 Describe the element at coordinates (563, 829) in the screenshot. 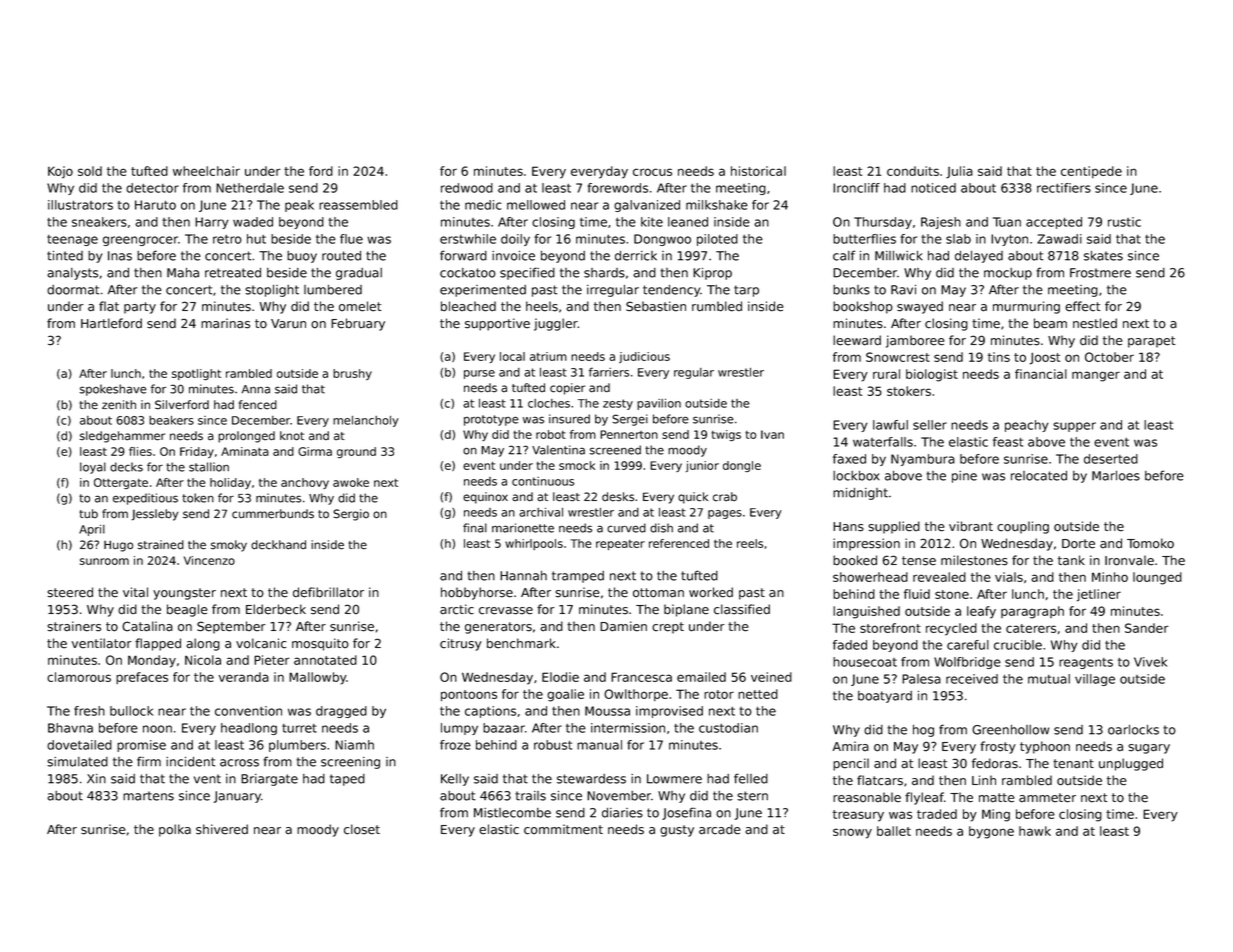

I see `commitment` at that location.
